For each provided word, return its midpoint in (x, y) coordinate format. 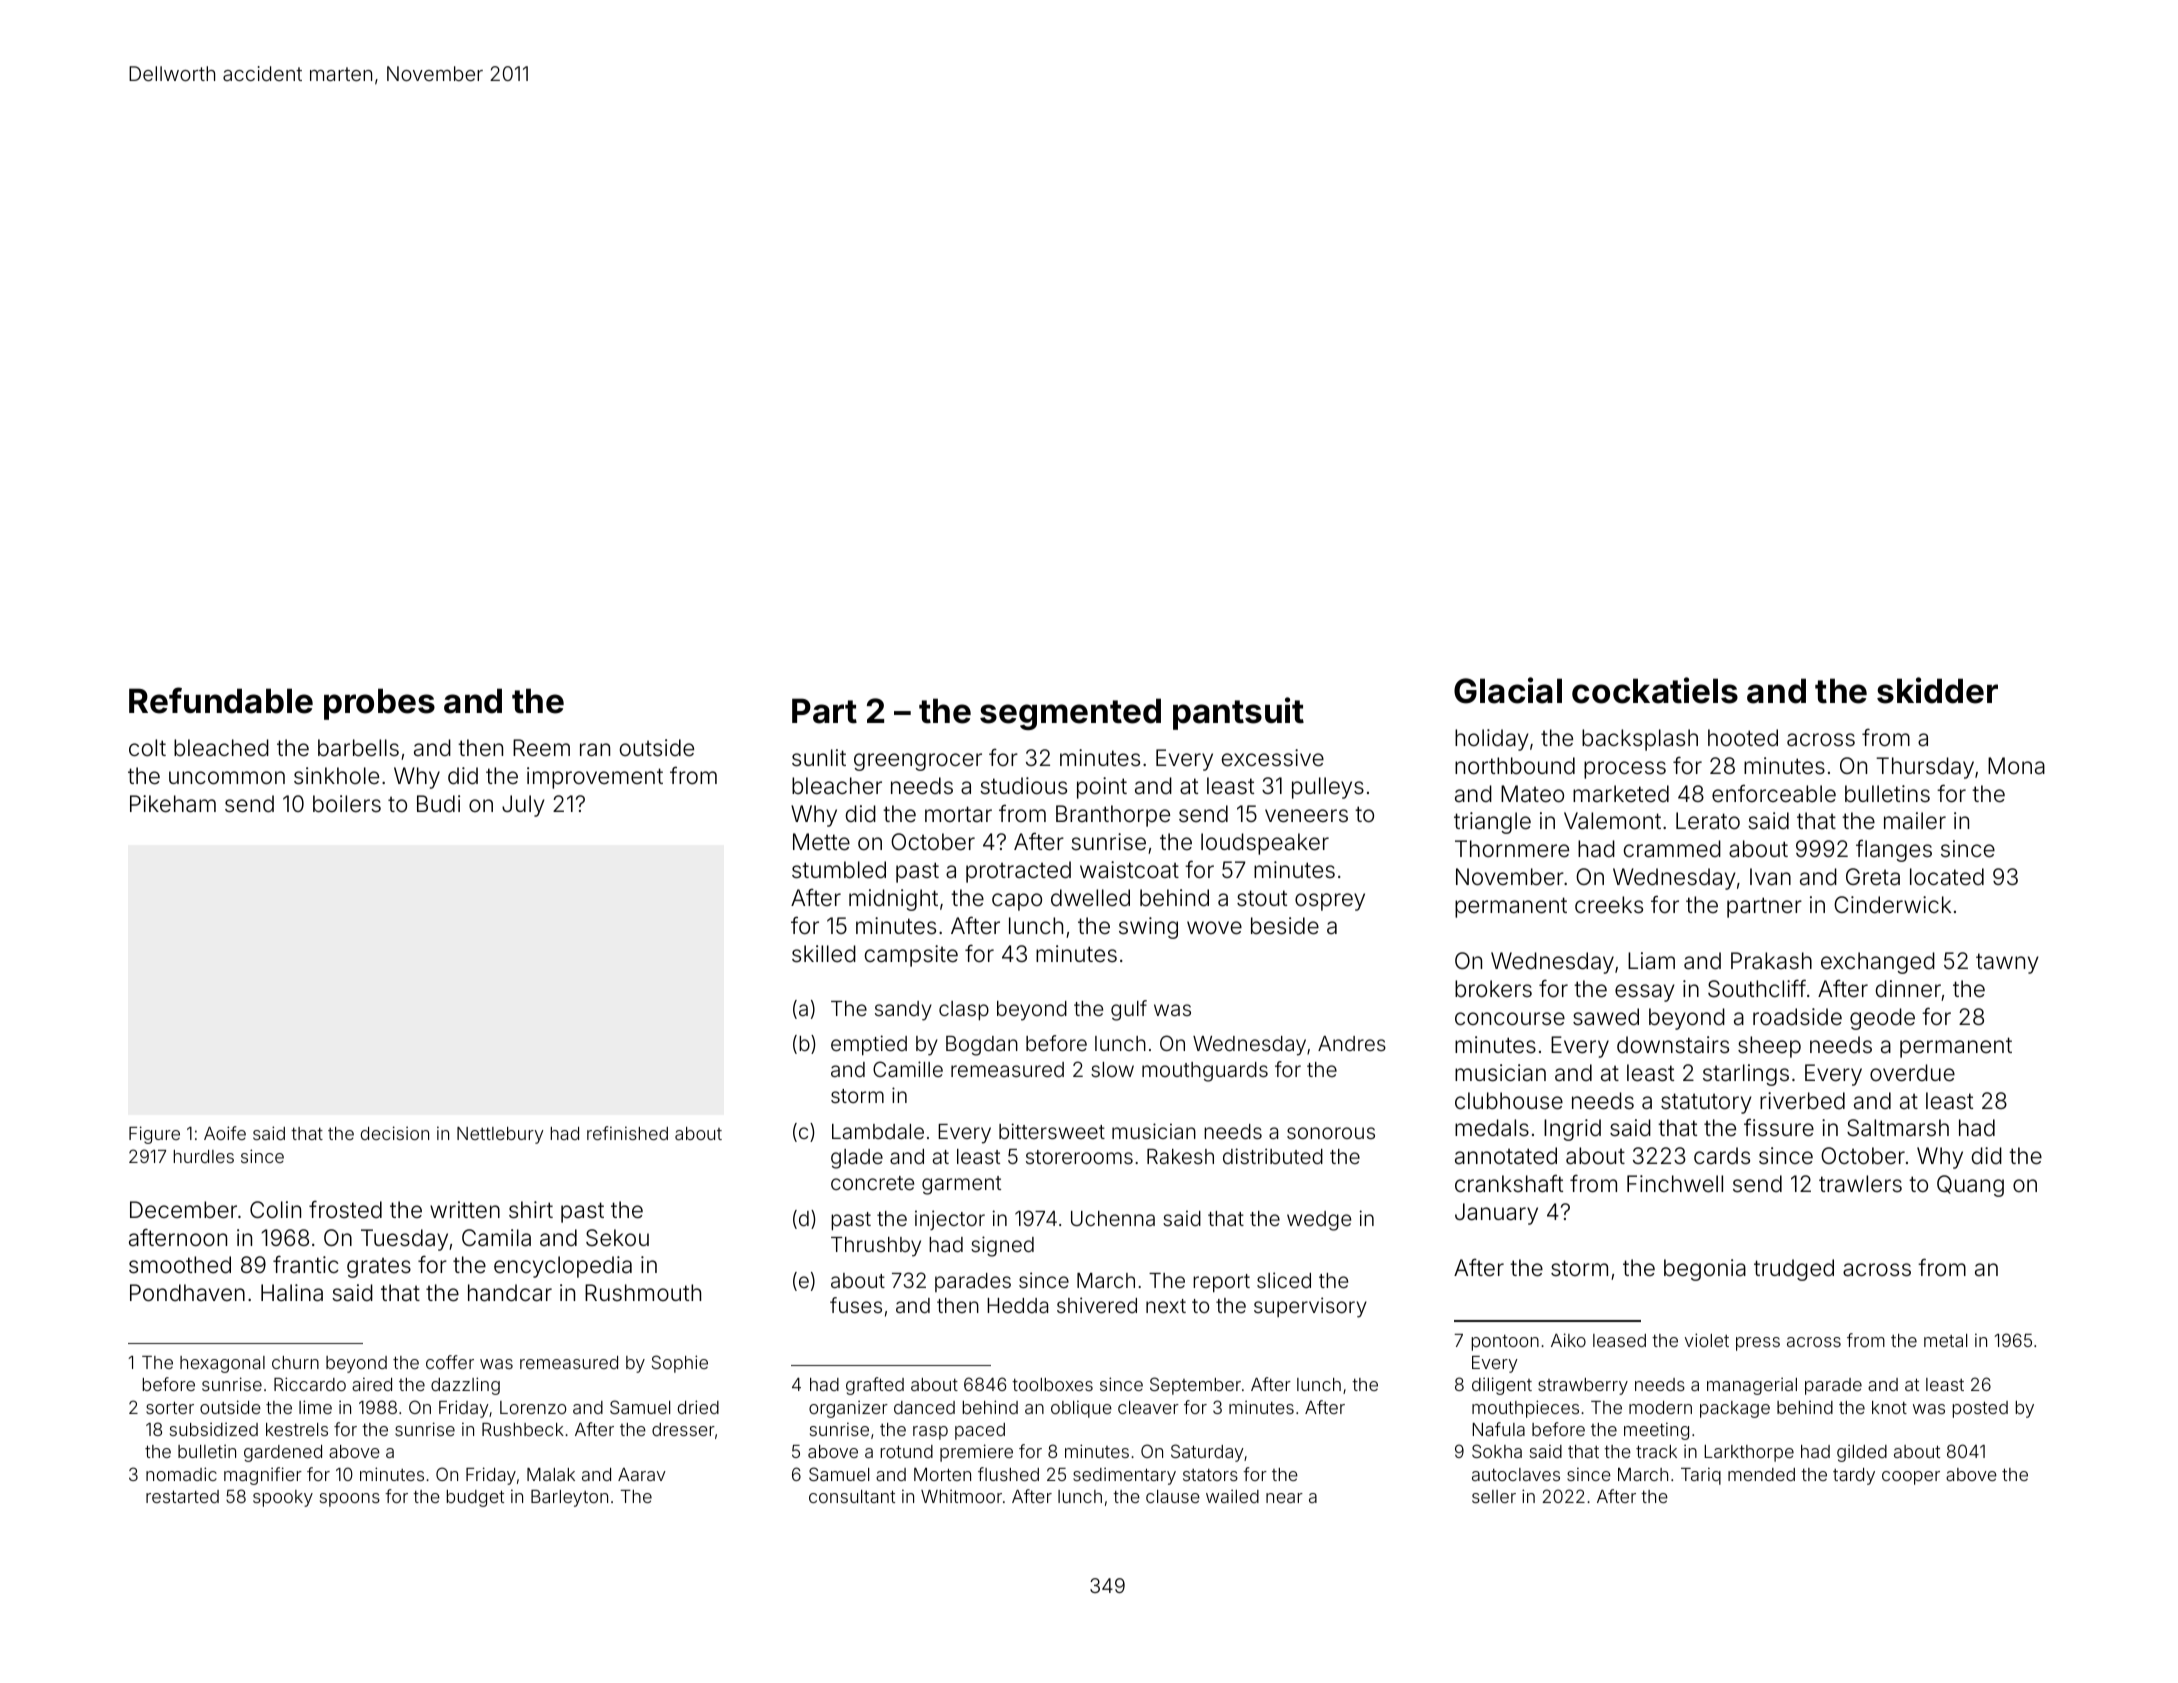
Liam (1651, 961)
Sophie (680, 1364)
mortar (958, 814)
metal (1945, 1340)
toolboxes (1052, 1384)
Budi (438, 803)
